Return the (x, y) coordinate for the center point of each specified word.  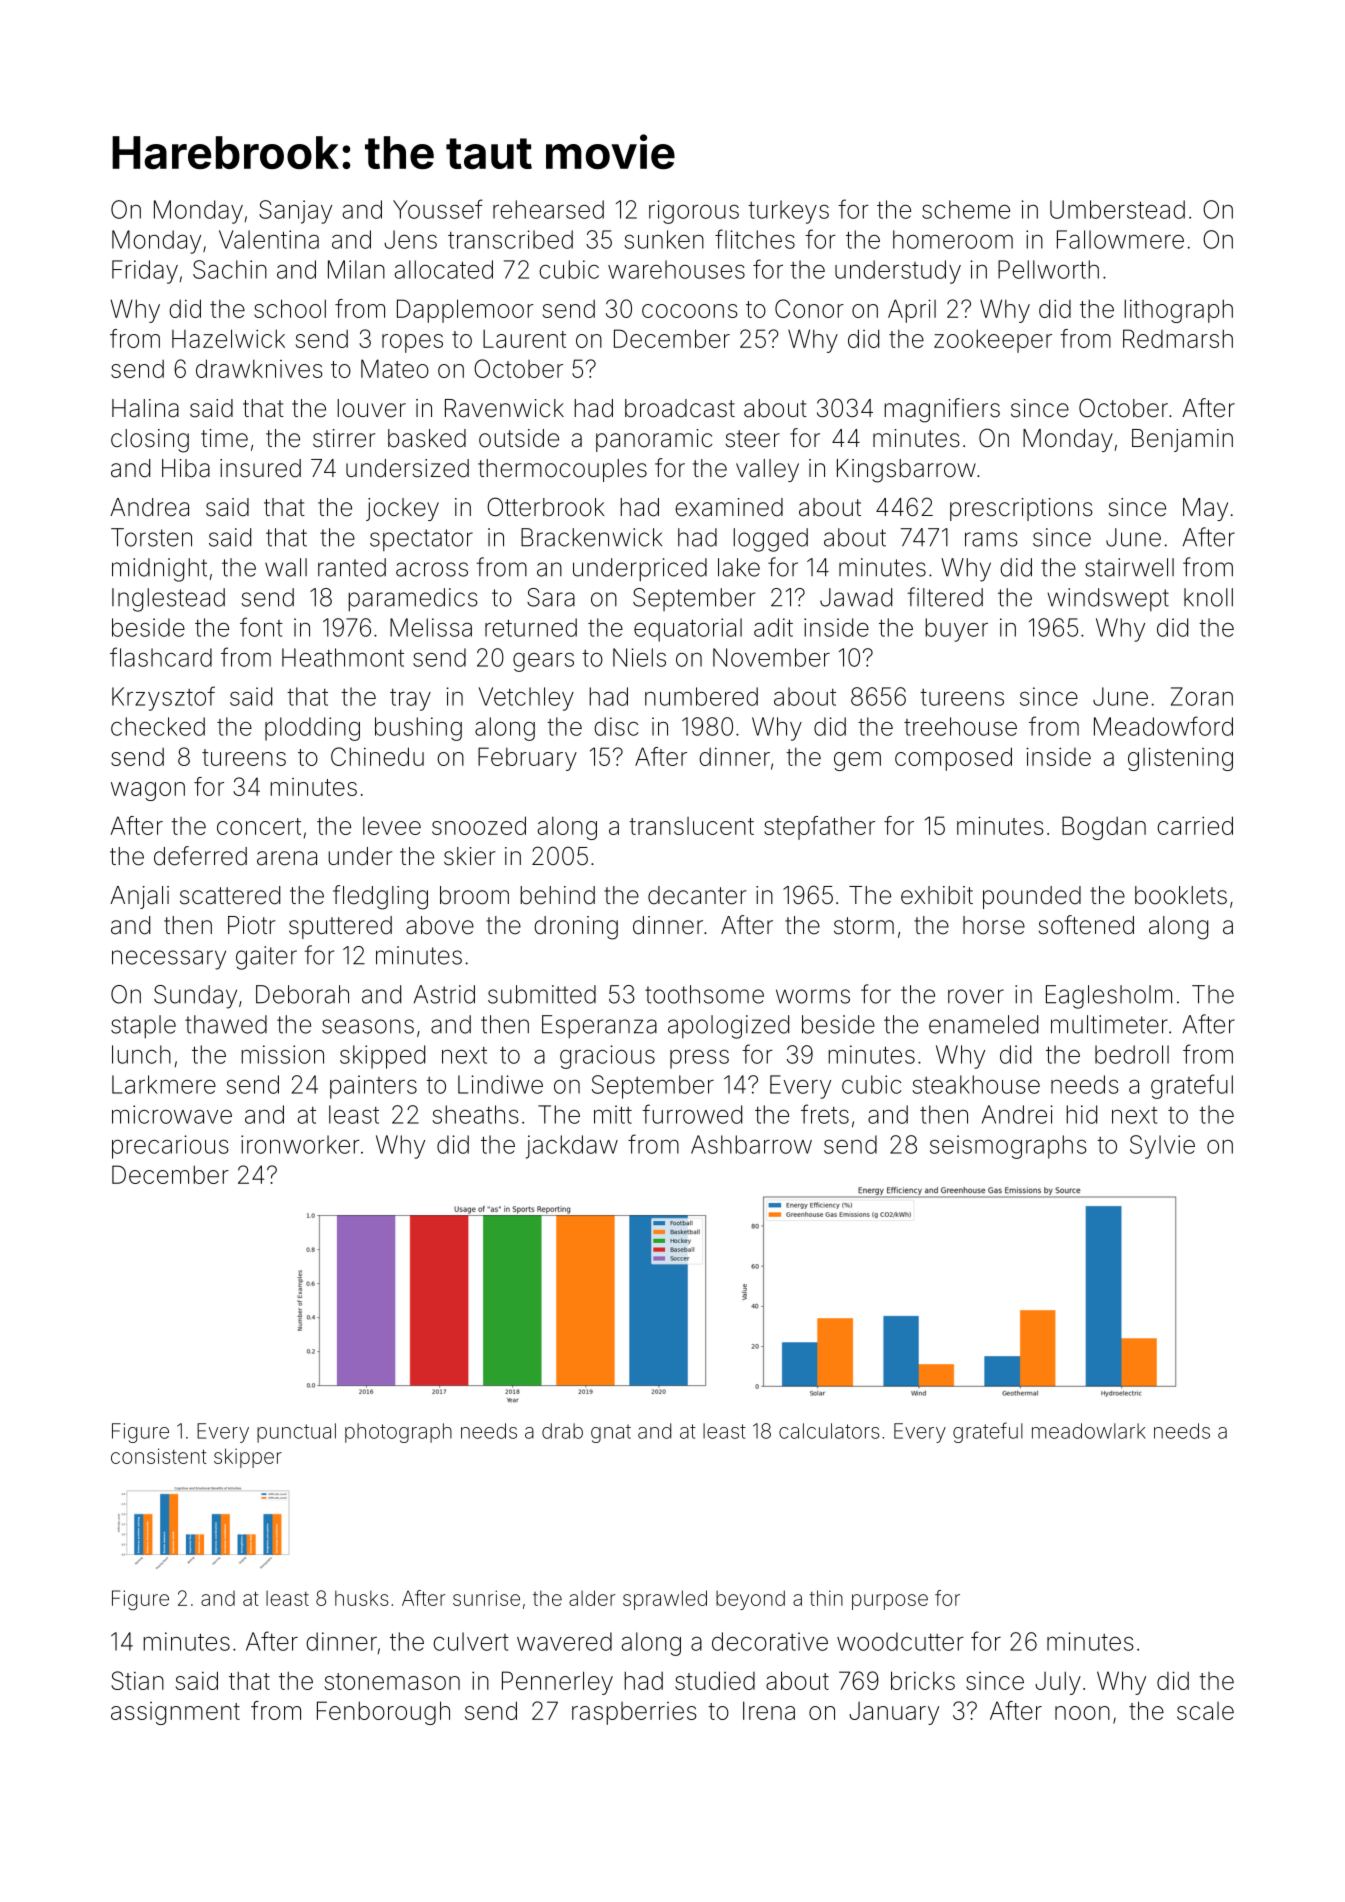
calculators (829, 1431)
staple (143, 1027)
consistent (159, 1456)
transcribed (510, 239)
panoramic (654, 440)
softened (1086, 925)
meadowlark (1089, 1431)
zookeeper (993, 341)
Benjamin (1182, 440)
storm (864, 926)
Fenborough (383, 1713)
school (290, 308)
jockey (402, 509)
